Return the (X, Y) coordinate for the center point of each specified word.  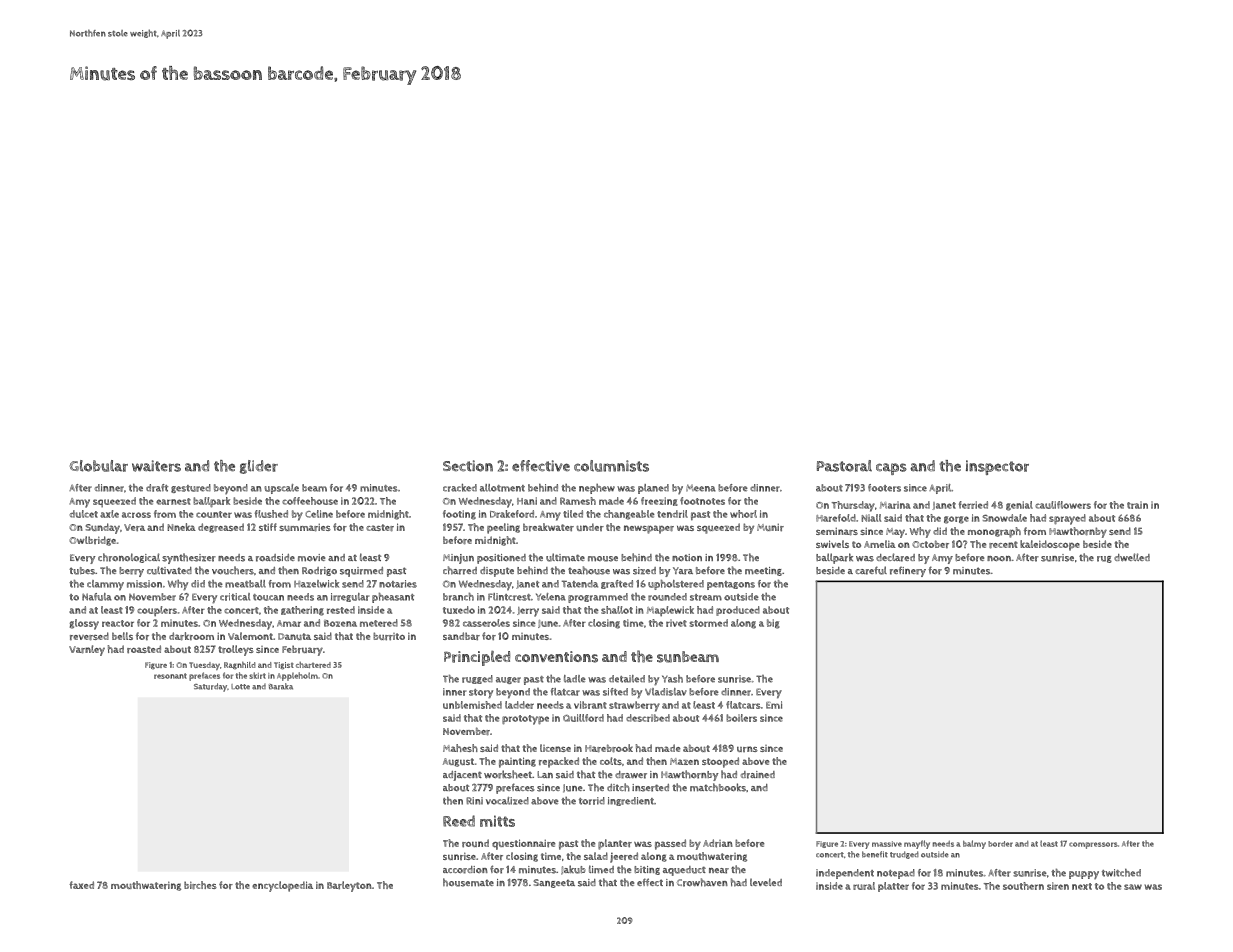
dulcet (83, 514)
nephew (597, 489)
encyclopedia (282, 886)
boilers (741, 718)
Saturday (210, 687)
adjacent (462, 776)
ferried (973, 505)
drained (758, 775)
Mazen (684, 761)
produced (738, 611)
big (773, 624)
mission (144, 584)
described (648, 718)
